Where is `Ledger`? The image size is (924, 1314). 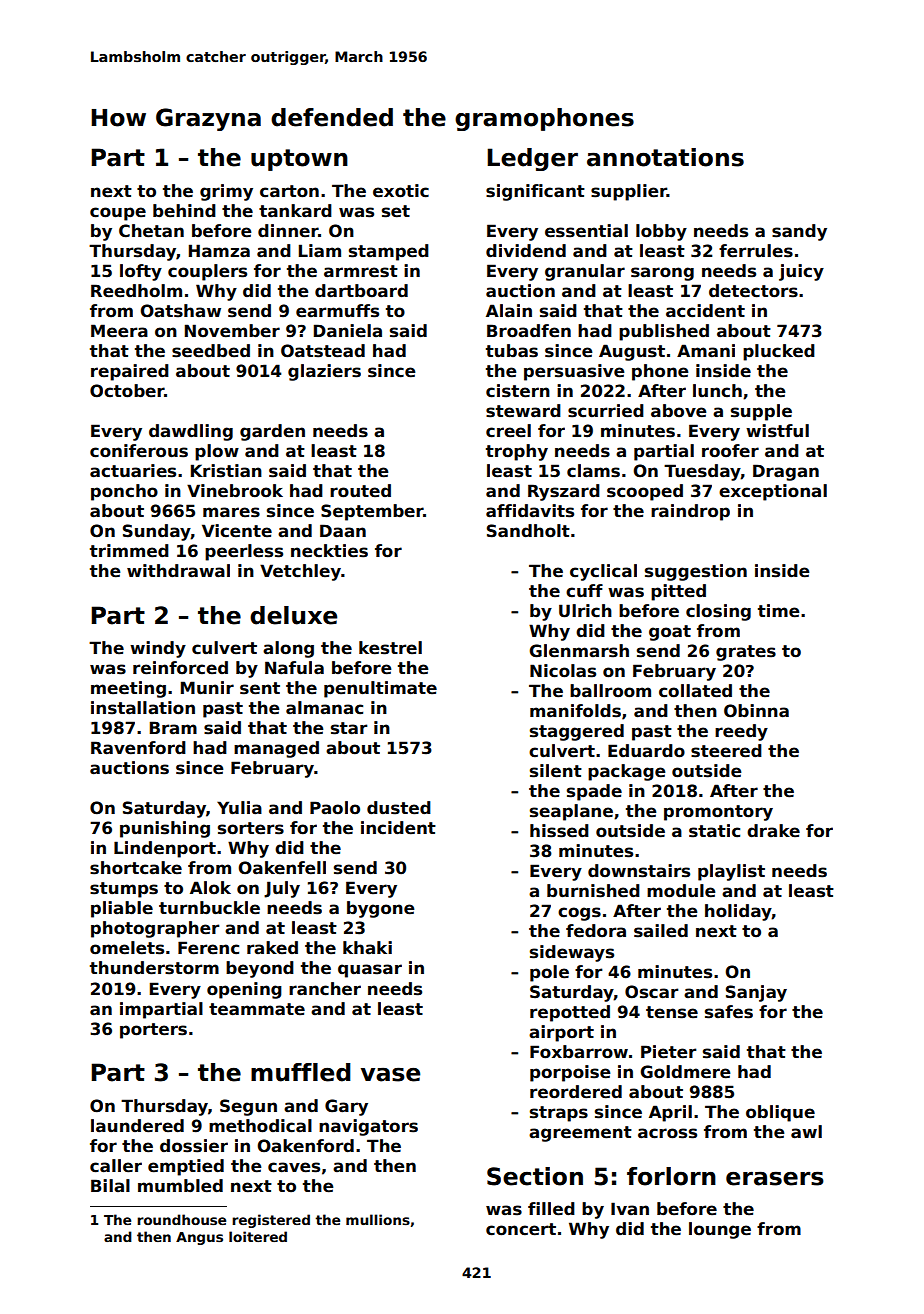
Ledger is located at coordinates (532, 159).
